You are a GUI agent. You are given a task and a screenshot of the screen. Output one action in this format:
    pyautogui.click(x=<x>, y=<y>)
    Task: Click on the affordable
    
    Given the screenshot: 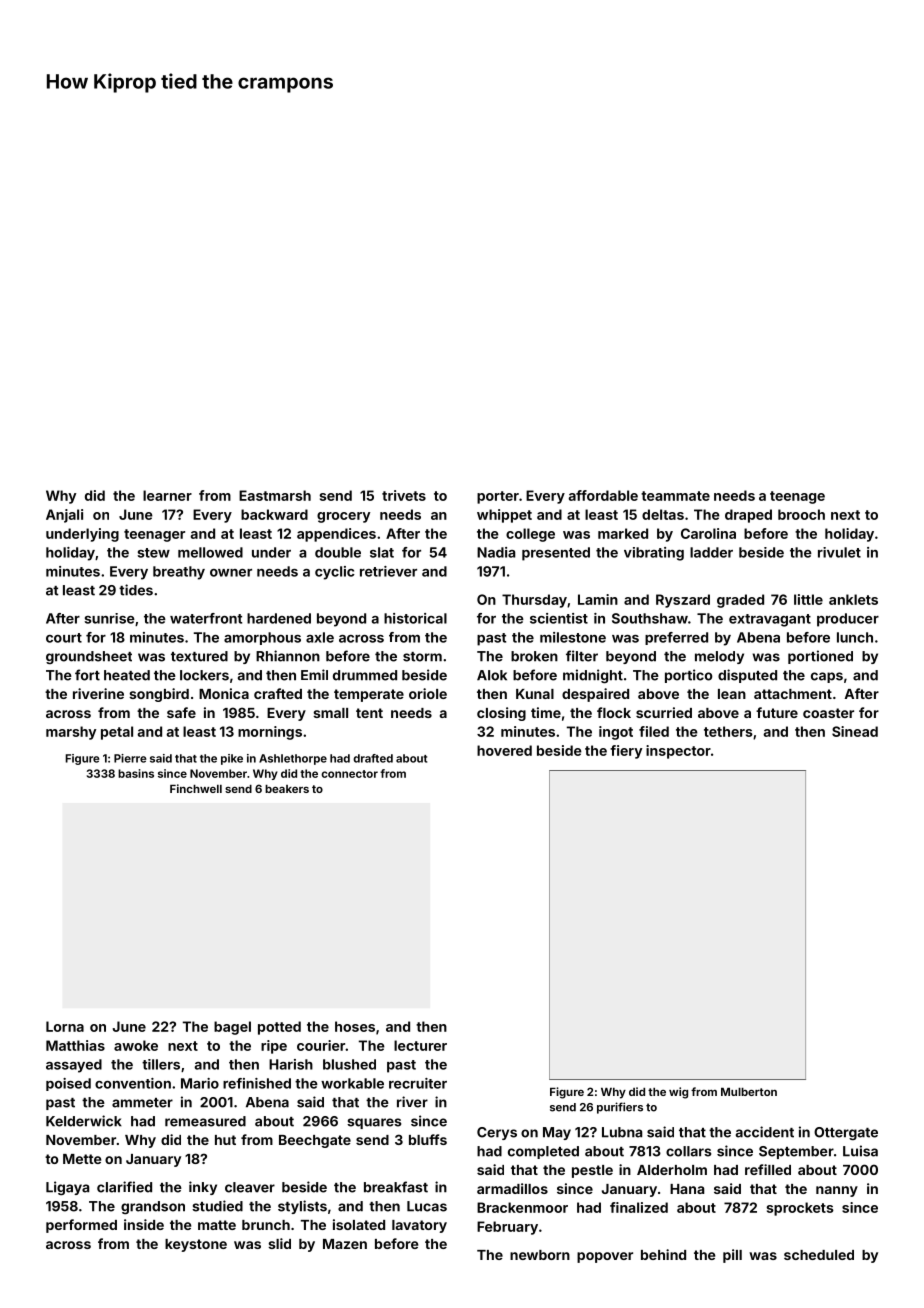 What is the action you would take?
    pyautogui.click(x=603, y=495)
